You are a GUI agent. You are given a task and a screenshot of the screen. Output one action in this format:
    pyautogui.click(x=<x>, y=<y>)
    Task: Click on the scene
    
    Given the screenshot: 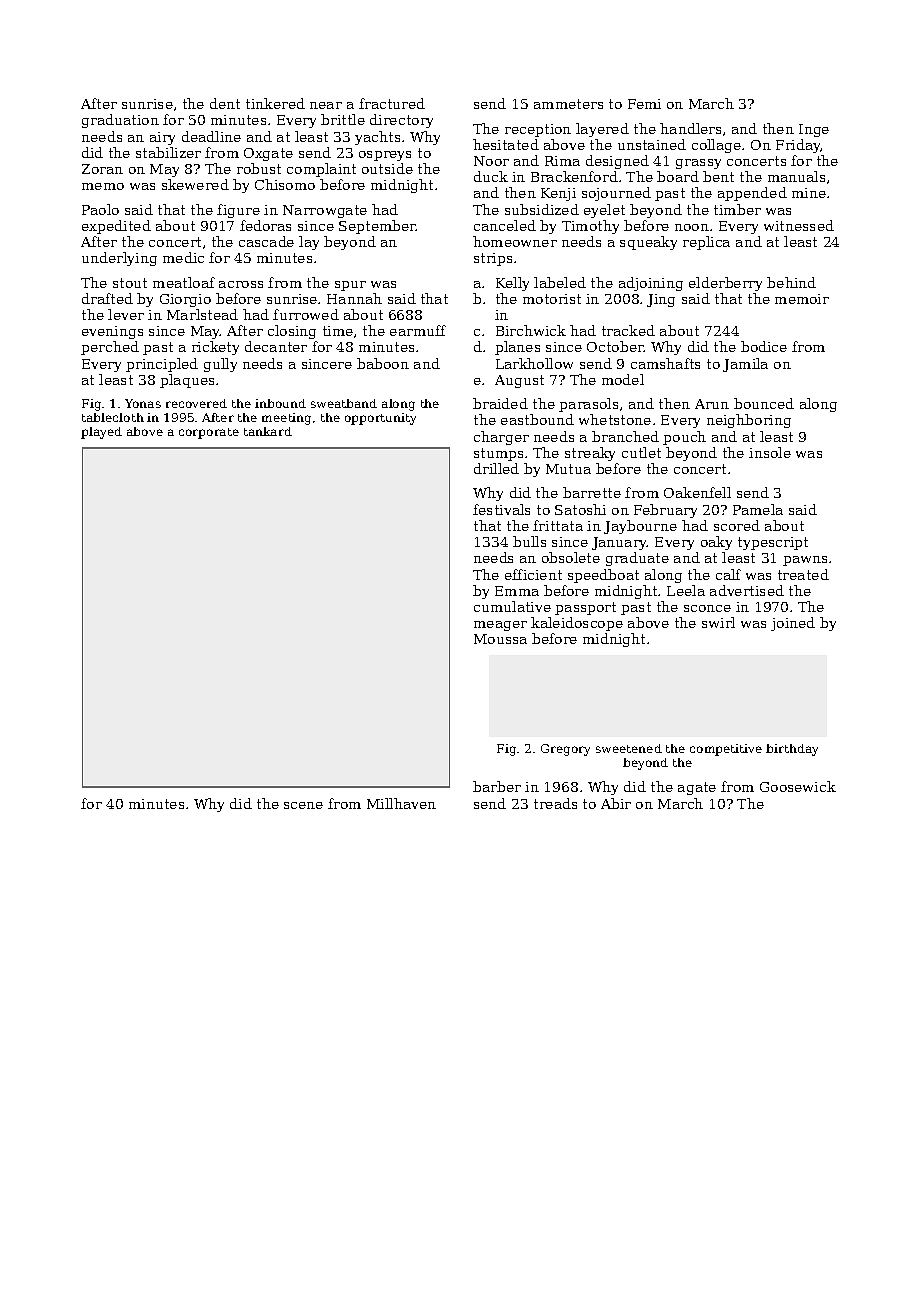 What is the action you would take?
    pyautogui.click(x=303, y=805)
